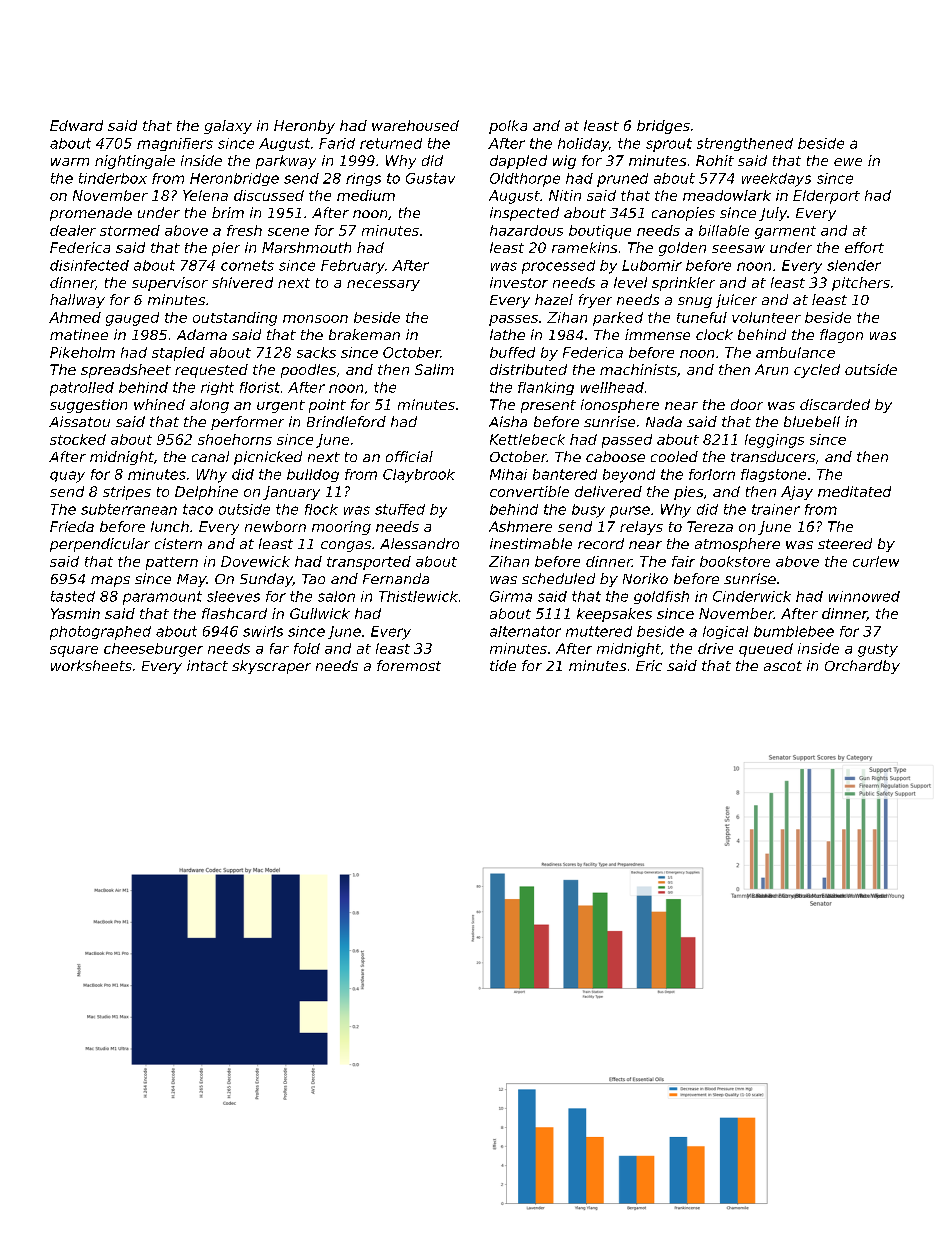 Image resolution: width=952 pixels, height=1233 pixels. Describe the element at coordinates (747, 404) in the screenshot. I see `door` at that location.
